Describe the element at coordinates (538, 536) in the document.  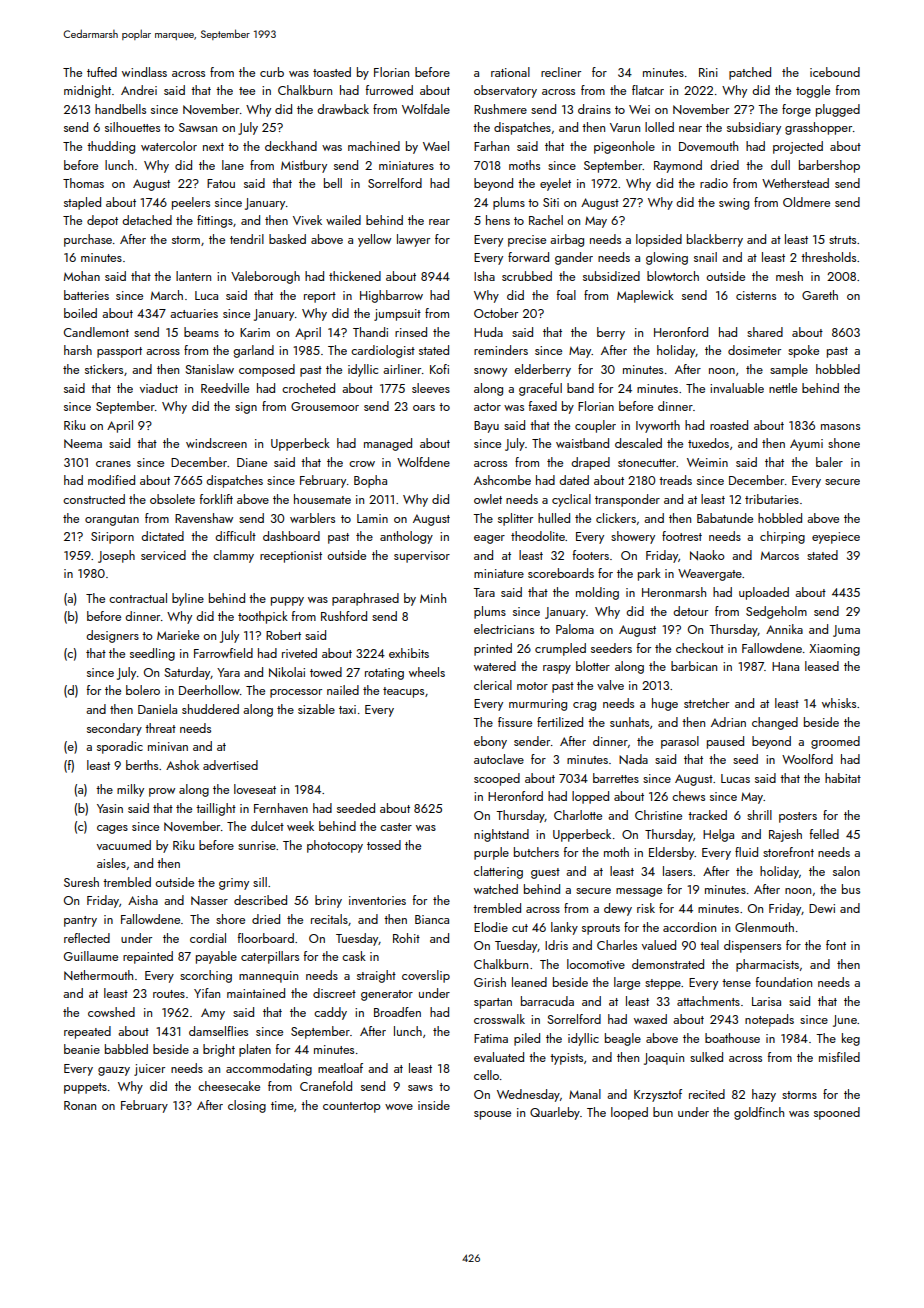
I see `theodolite` at that location.
